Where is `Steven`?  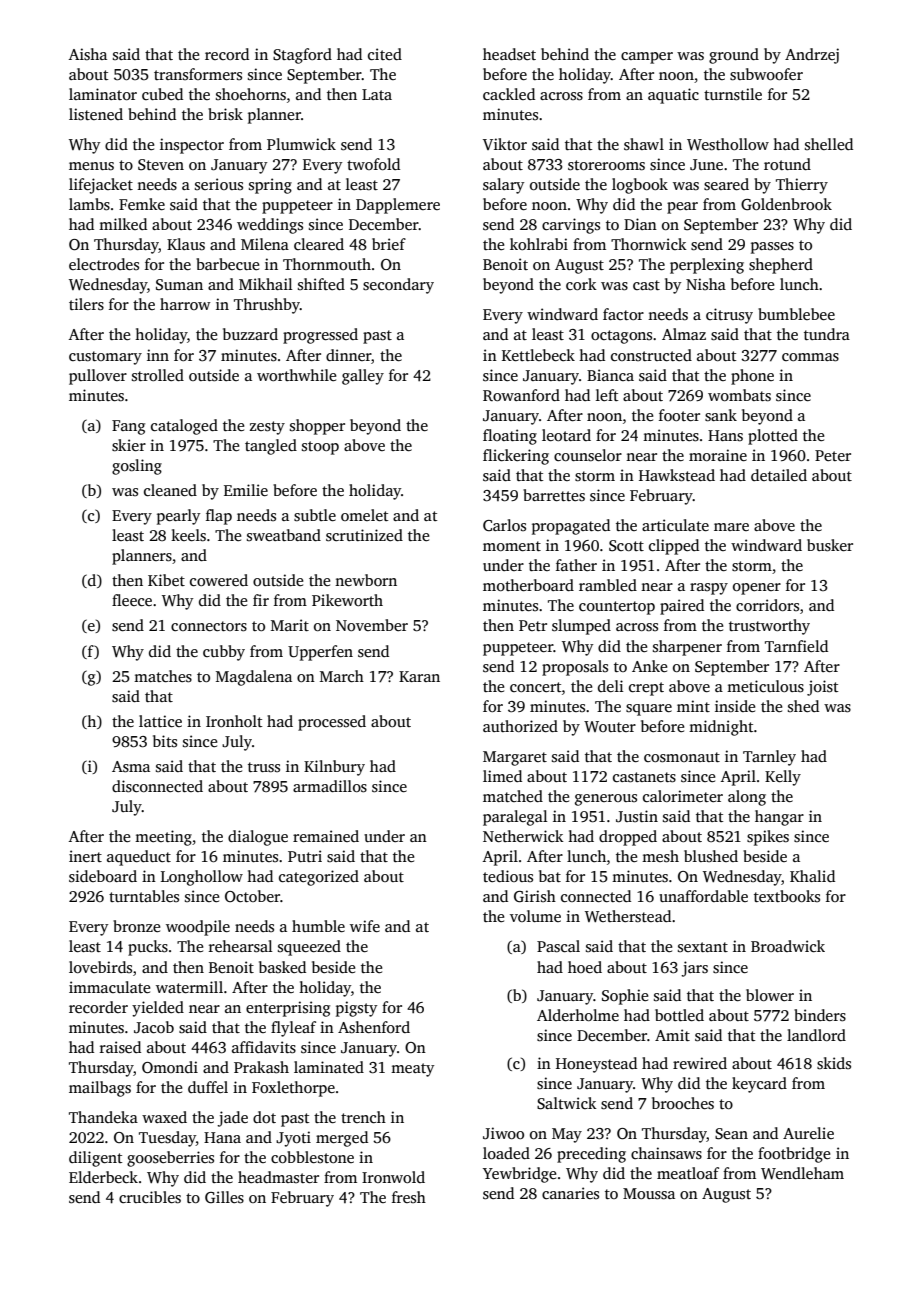
Steven is located at coordinates (161, 165).
